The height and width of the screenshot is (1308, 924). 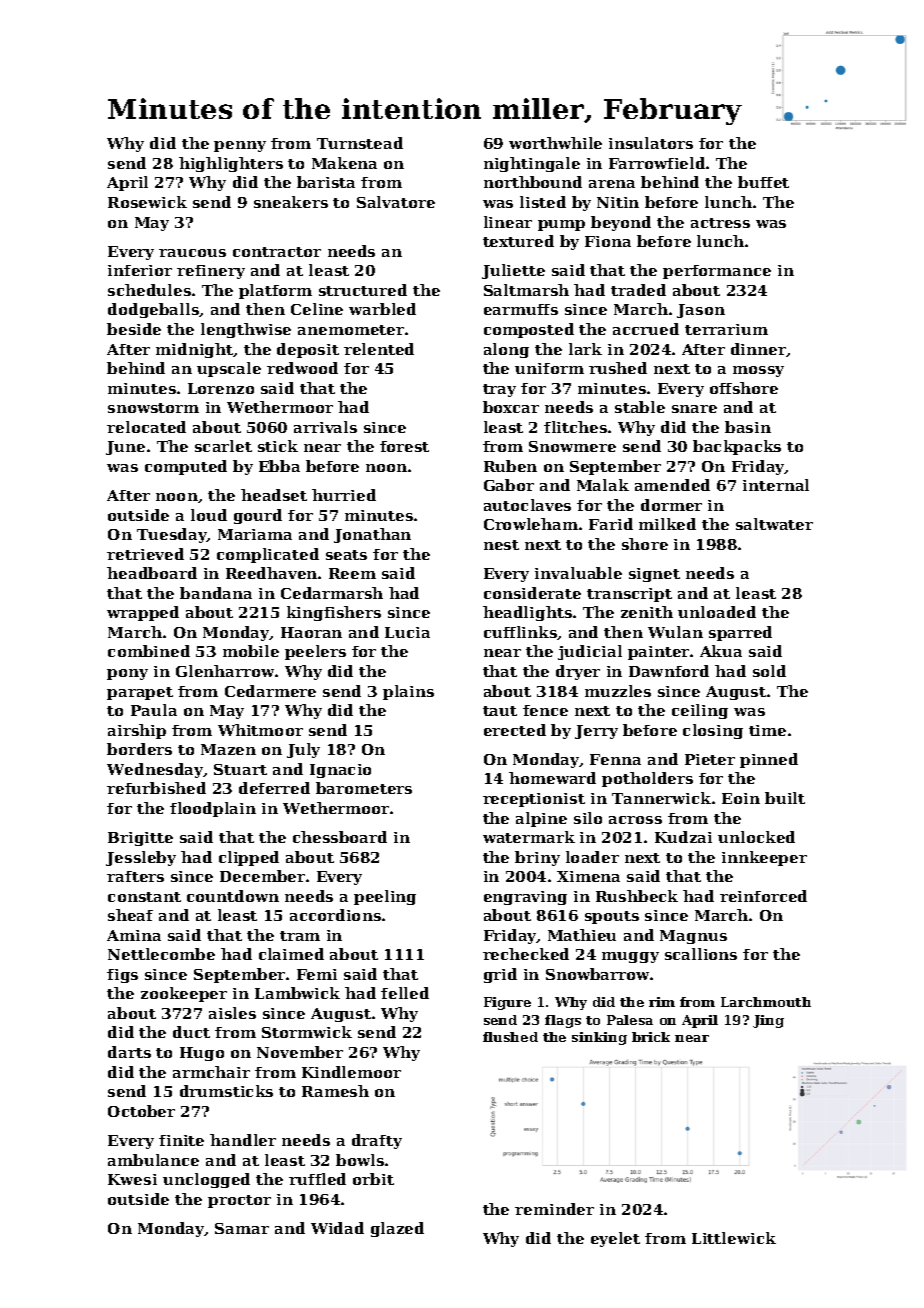 What do you see at coordinates (377, 1141) in the screenshot?
I see `drafty` at bounding box center [377, 1141].
